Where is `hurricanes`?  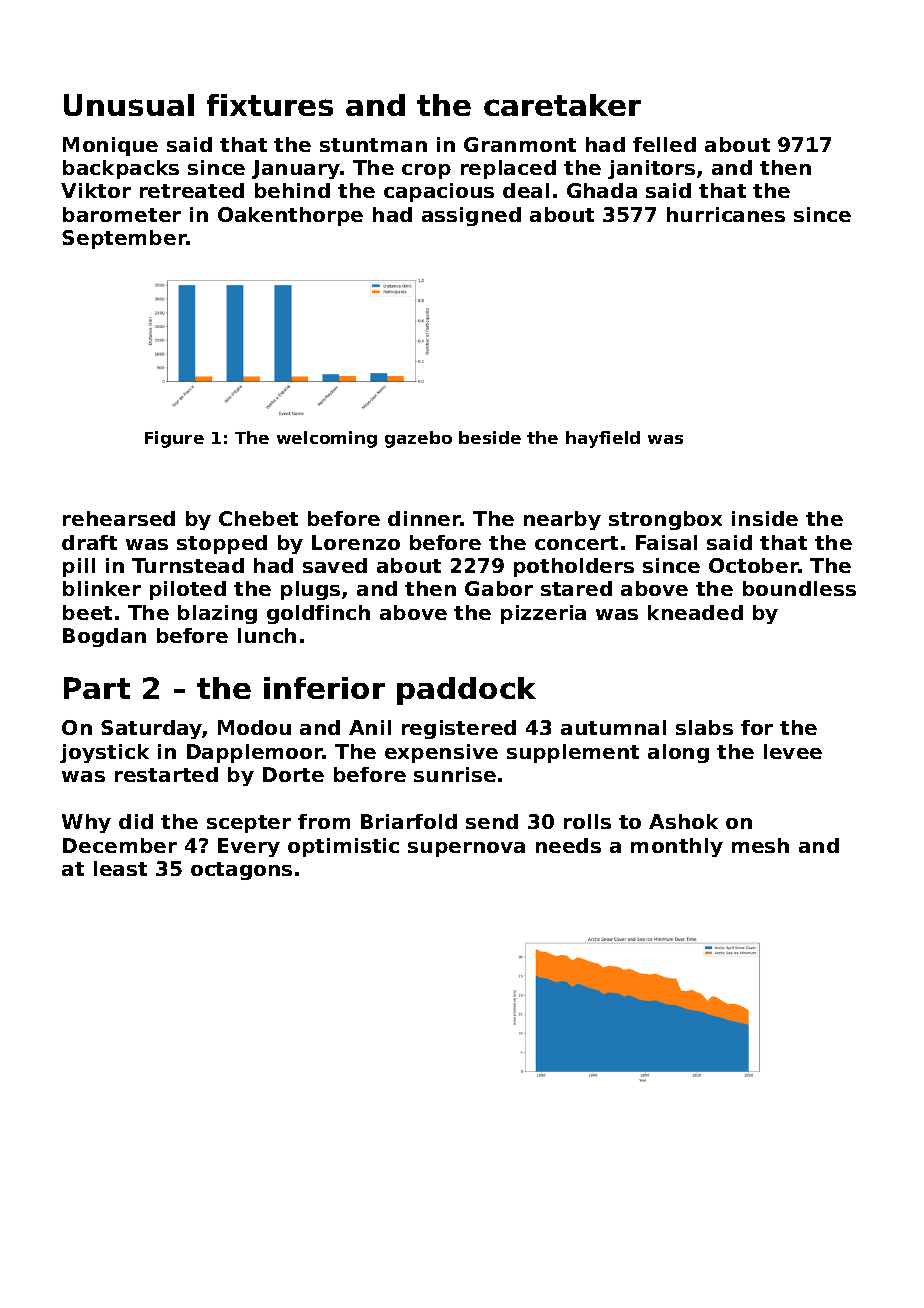
hurricanes is located at coordinates (726, 214).
